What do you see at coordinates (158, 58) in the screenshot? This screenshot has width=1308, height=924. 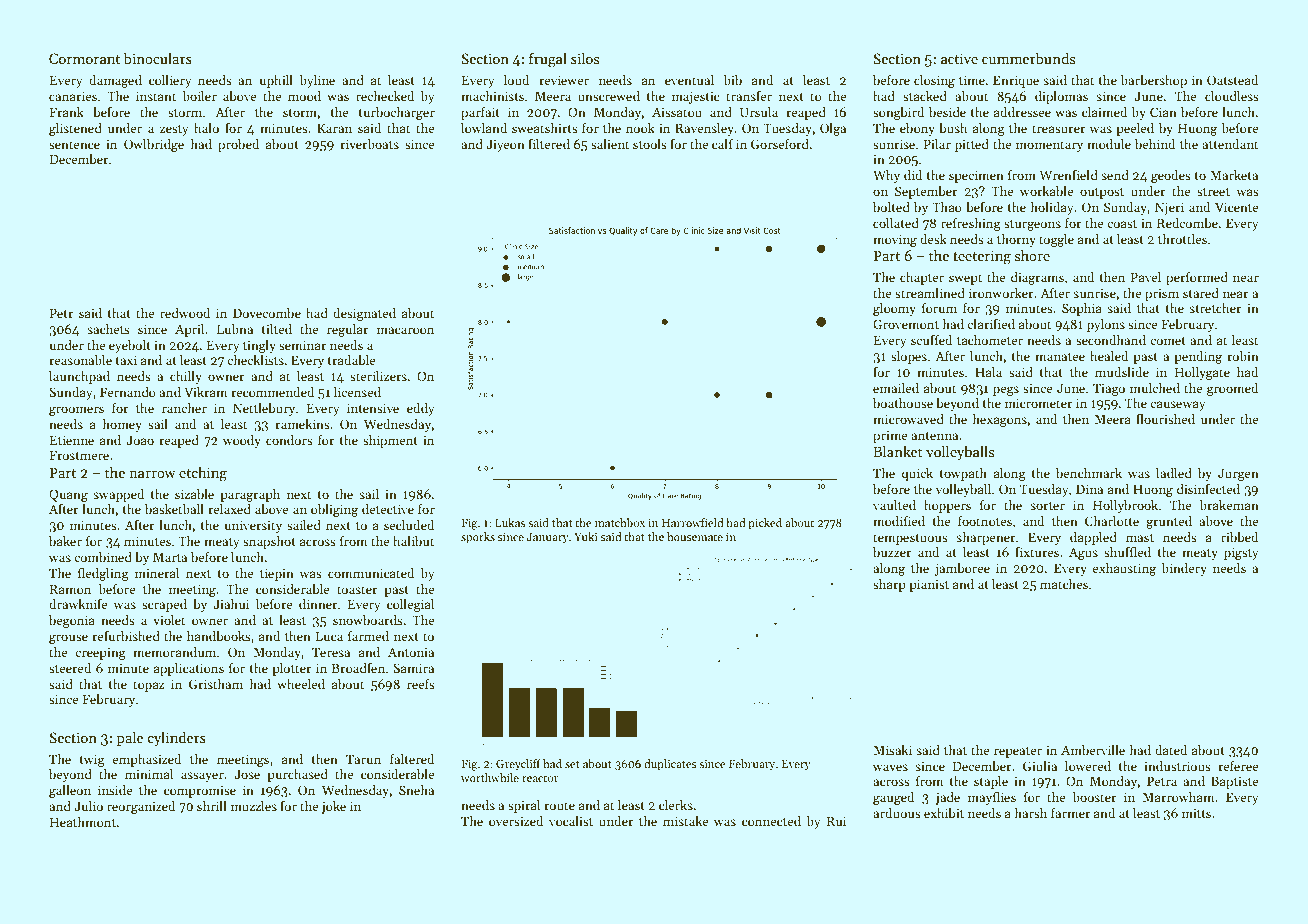 I see `binoculars` at bounding box center [158, 58].
